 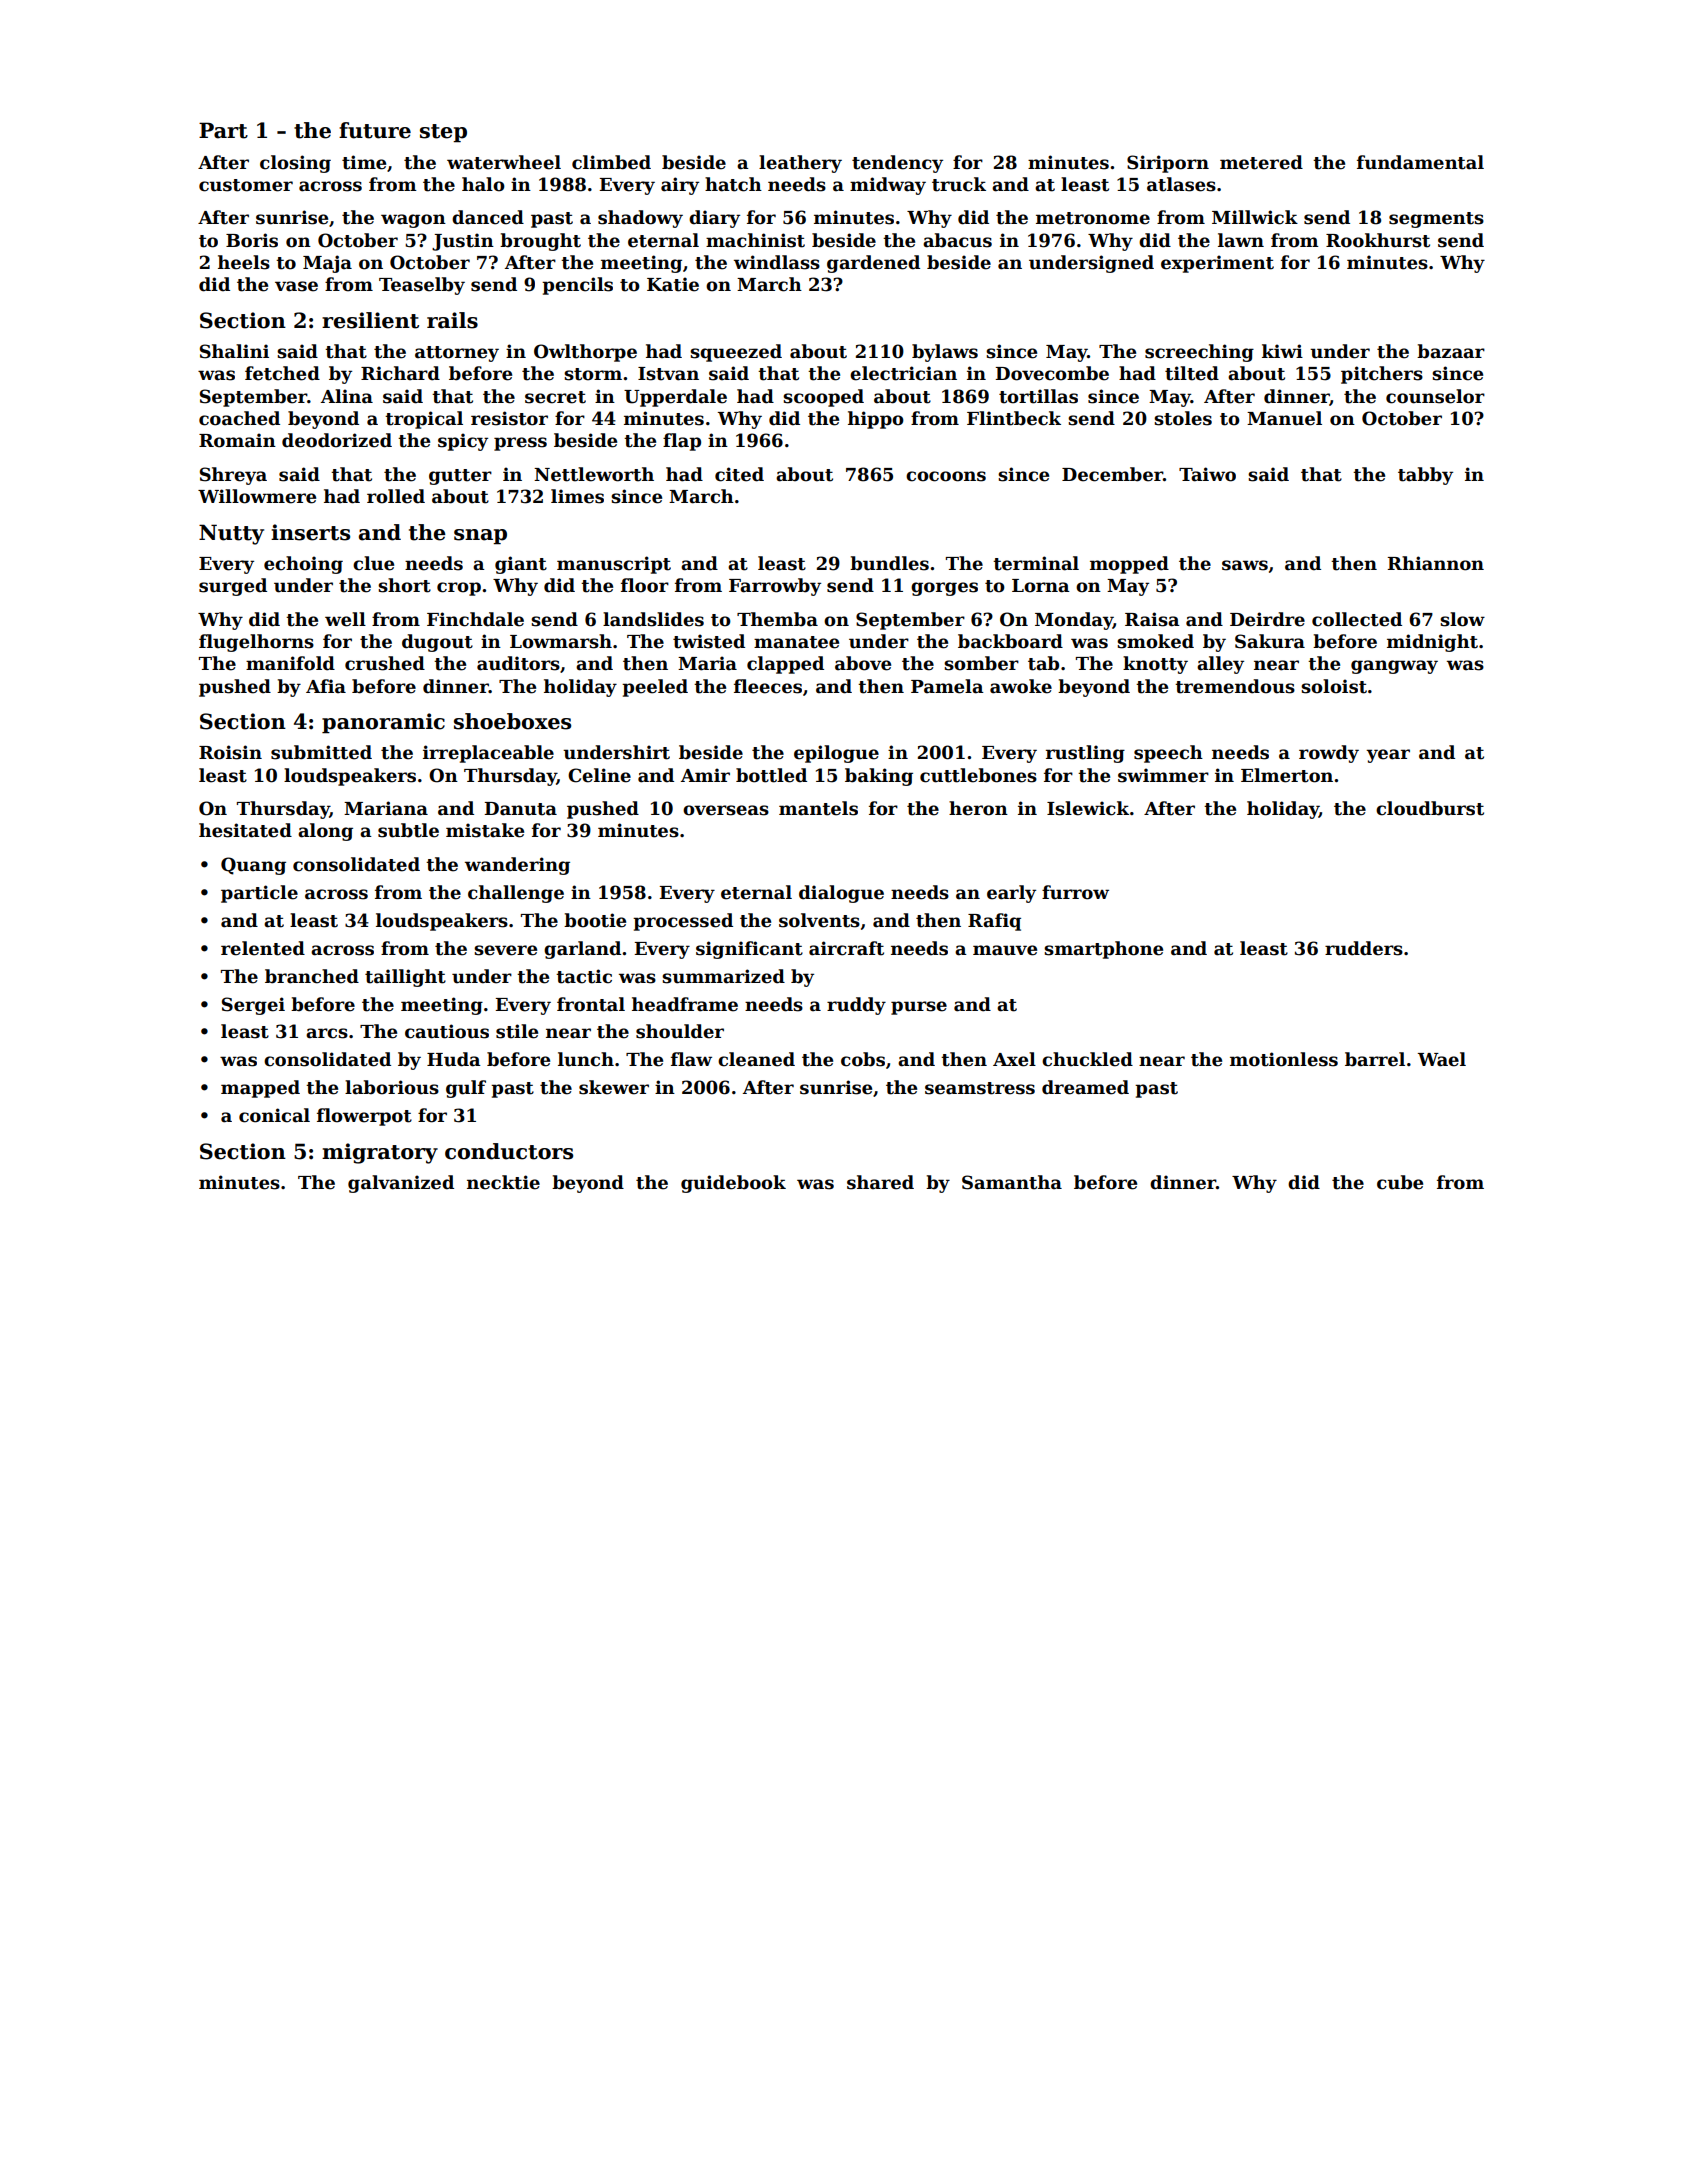 What do you see at coordinates (800, 164) in the screenshot?
I see `leathery` at bounding box center [800, 164].
